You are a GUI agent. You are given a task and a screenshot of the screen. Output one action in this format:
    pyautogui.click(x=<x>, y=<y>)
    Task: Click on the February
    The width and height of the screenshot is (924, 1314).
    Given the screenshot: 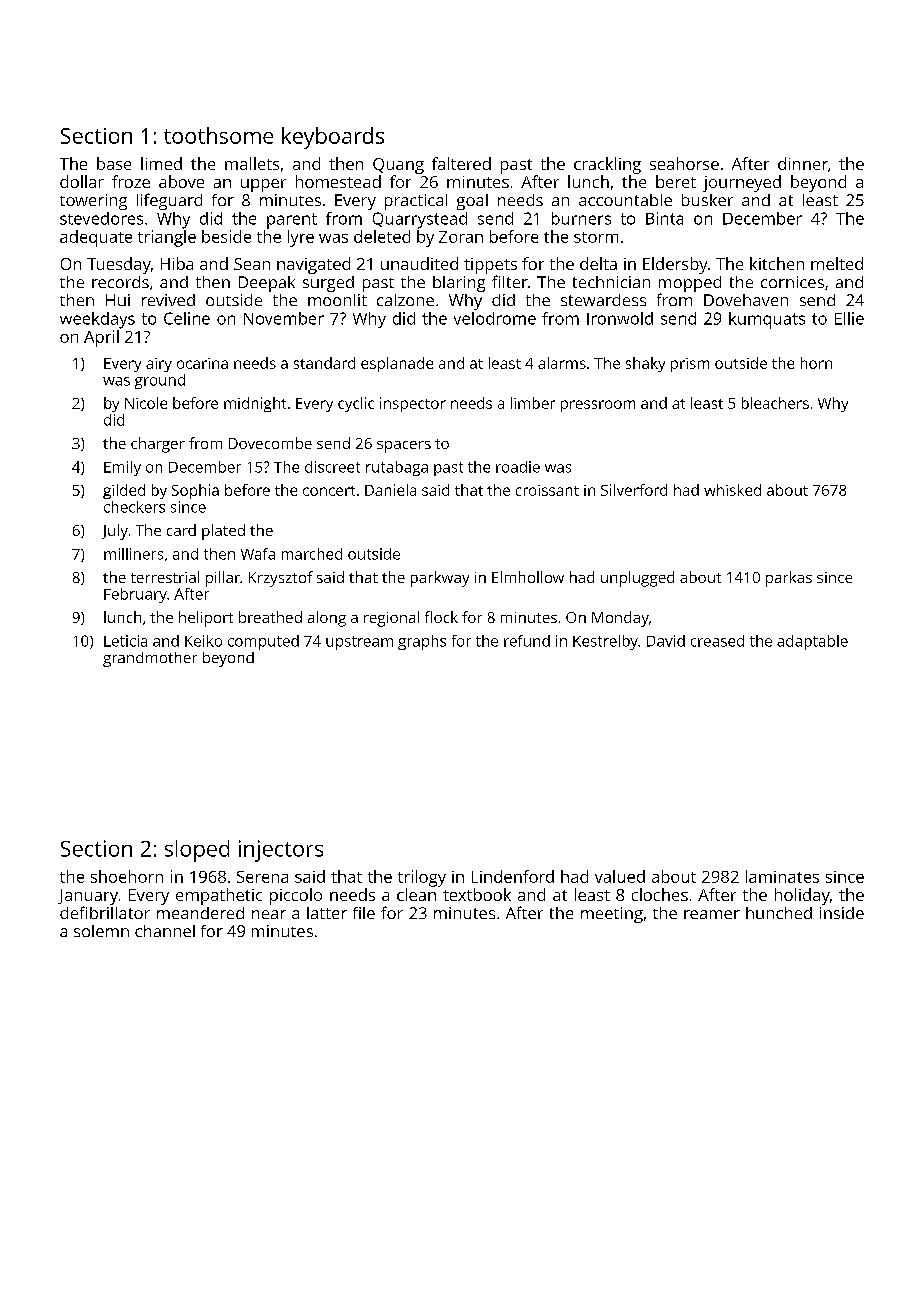 What is the action you would take?
    pyautogui.click(x=135, y=595)
